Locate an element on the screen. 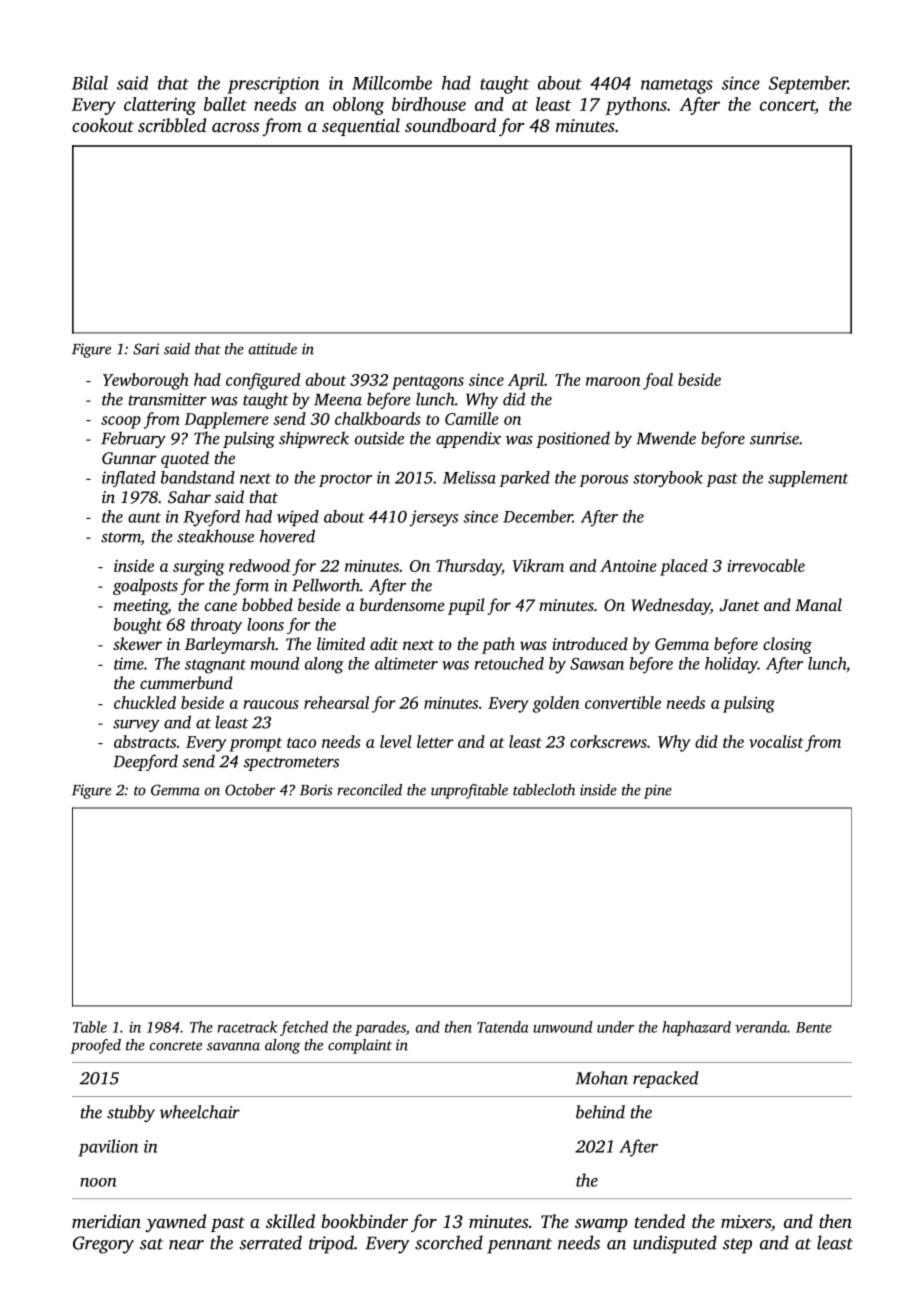 The image size is (924, 1308). concrete is located at coordinates (176, 1046).
